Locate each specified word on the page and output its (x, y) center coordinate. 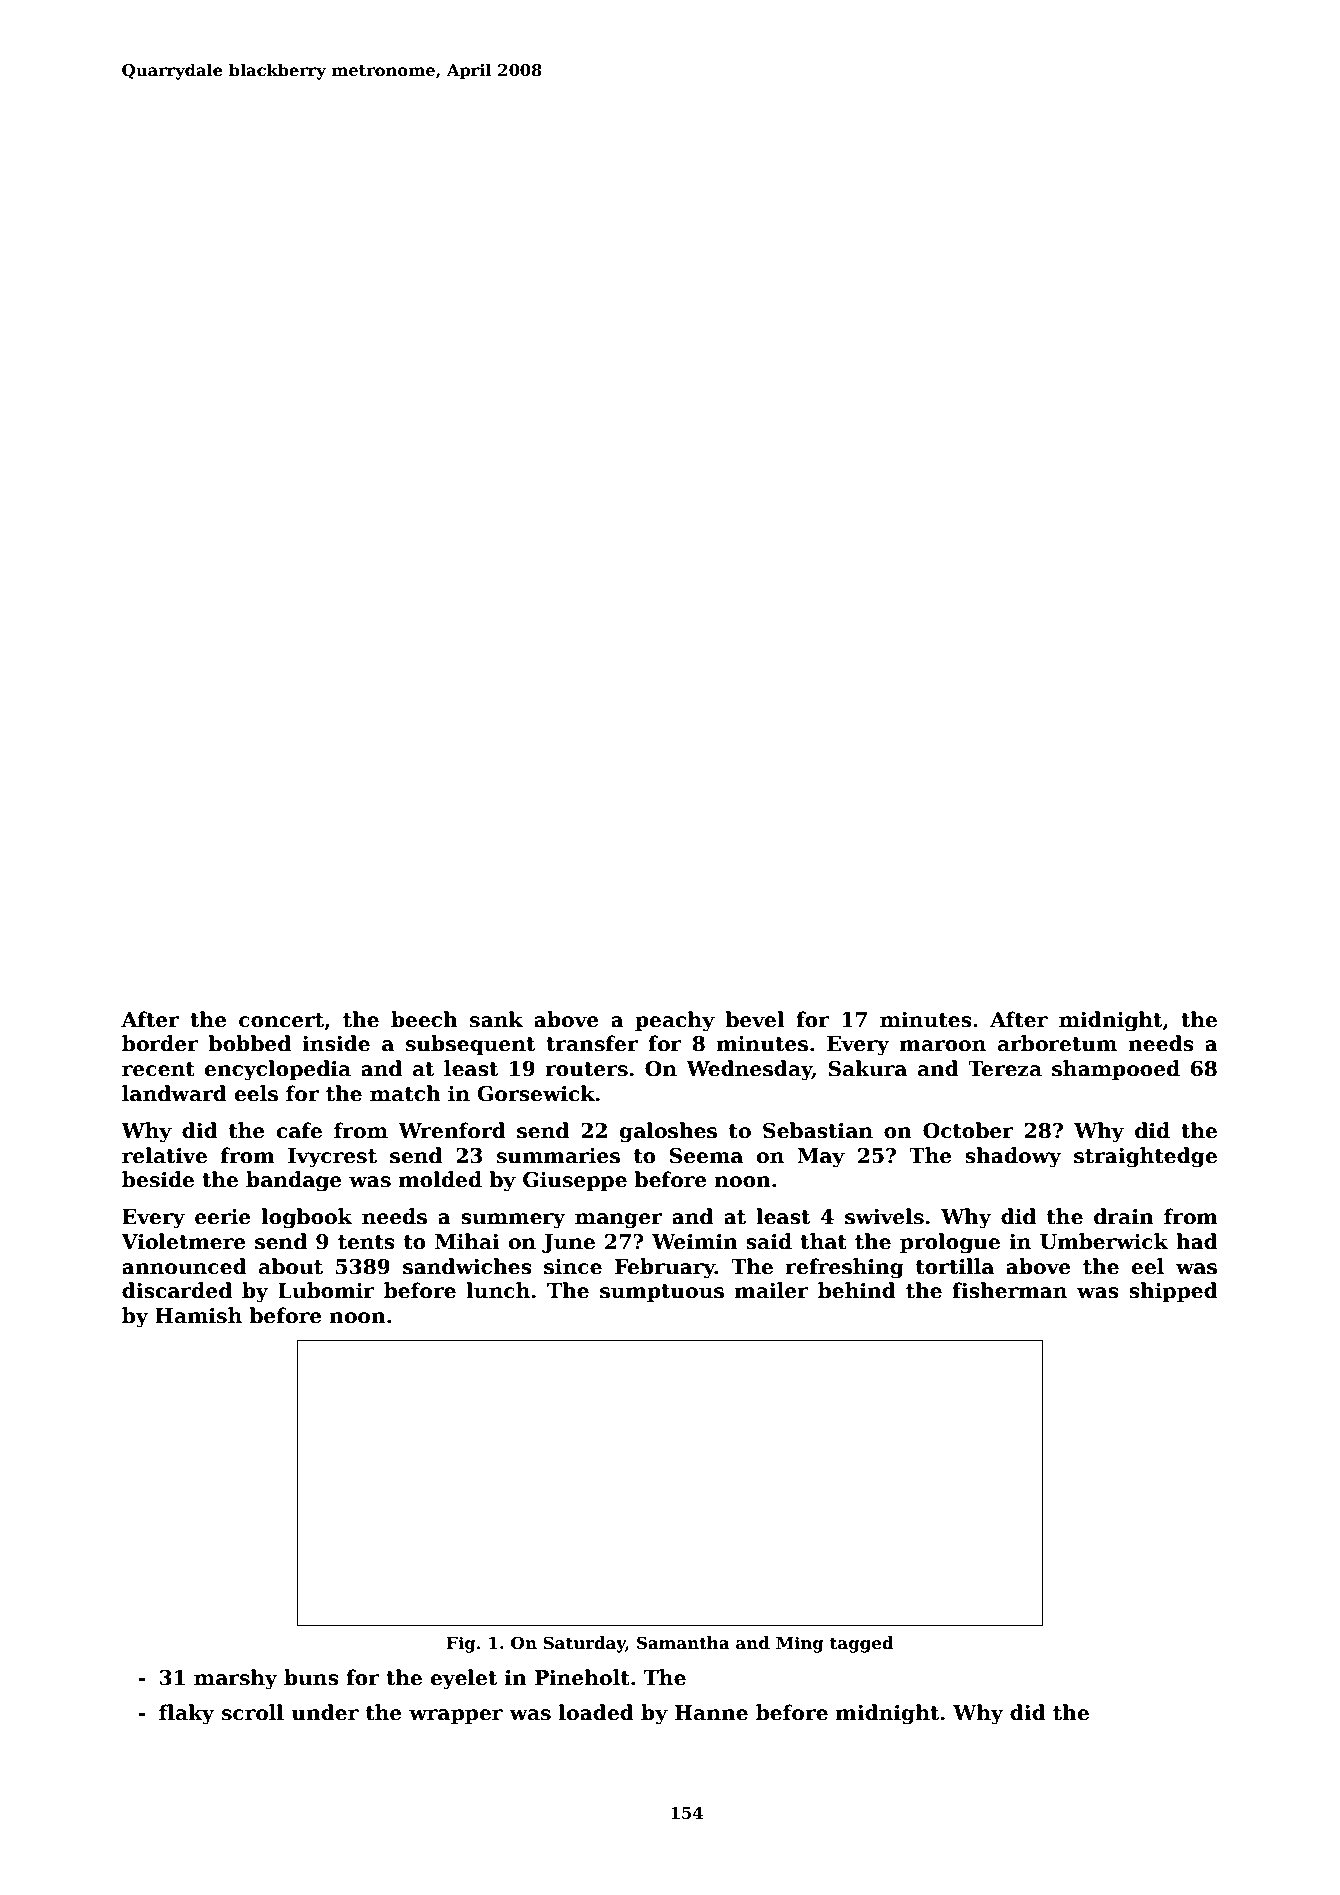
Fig (461, 1644)
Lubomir (326, 1290)
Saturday (584, 1644)
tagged (862, 1644)
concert (281, 1020)
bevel (755, 1019)
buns (311, 1677)
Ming (800, 1644)
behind (857, 1290)
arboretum (1057, 1043)
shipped (1173, 1292)
